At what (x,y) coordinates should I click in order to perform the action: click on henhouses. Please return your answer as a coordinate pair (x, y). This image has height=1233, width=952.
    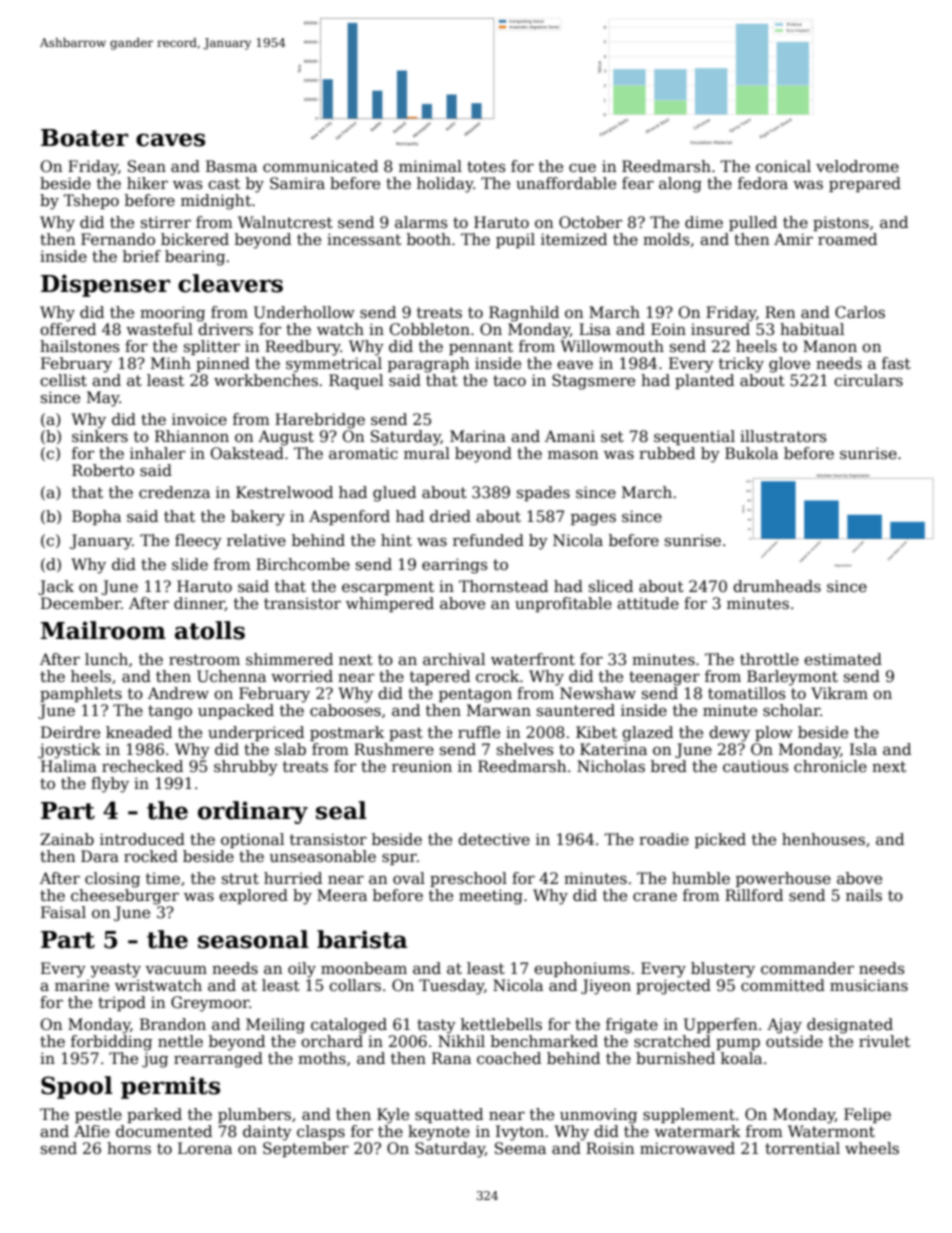
    Looking at the image, I should click on (823, 839).
